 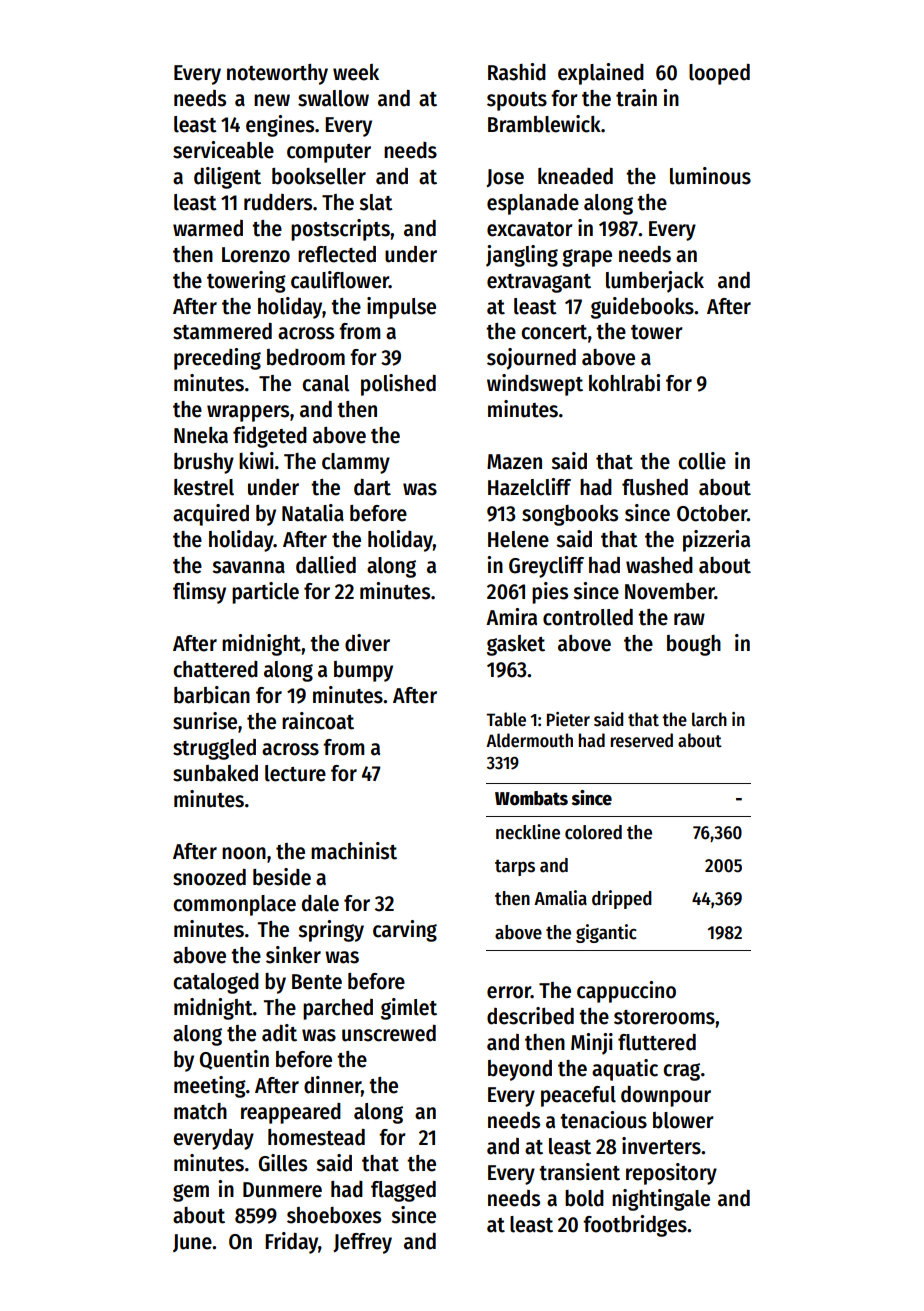 I want to click on engines, so click(x=280, y=126).
